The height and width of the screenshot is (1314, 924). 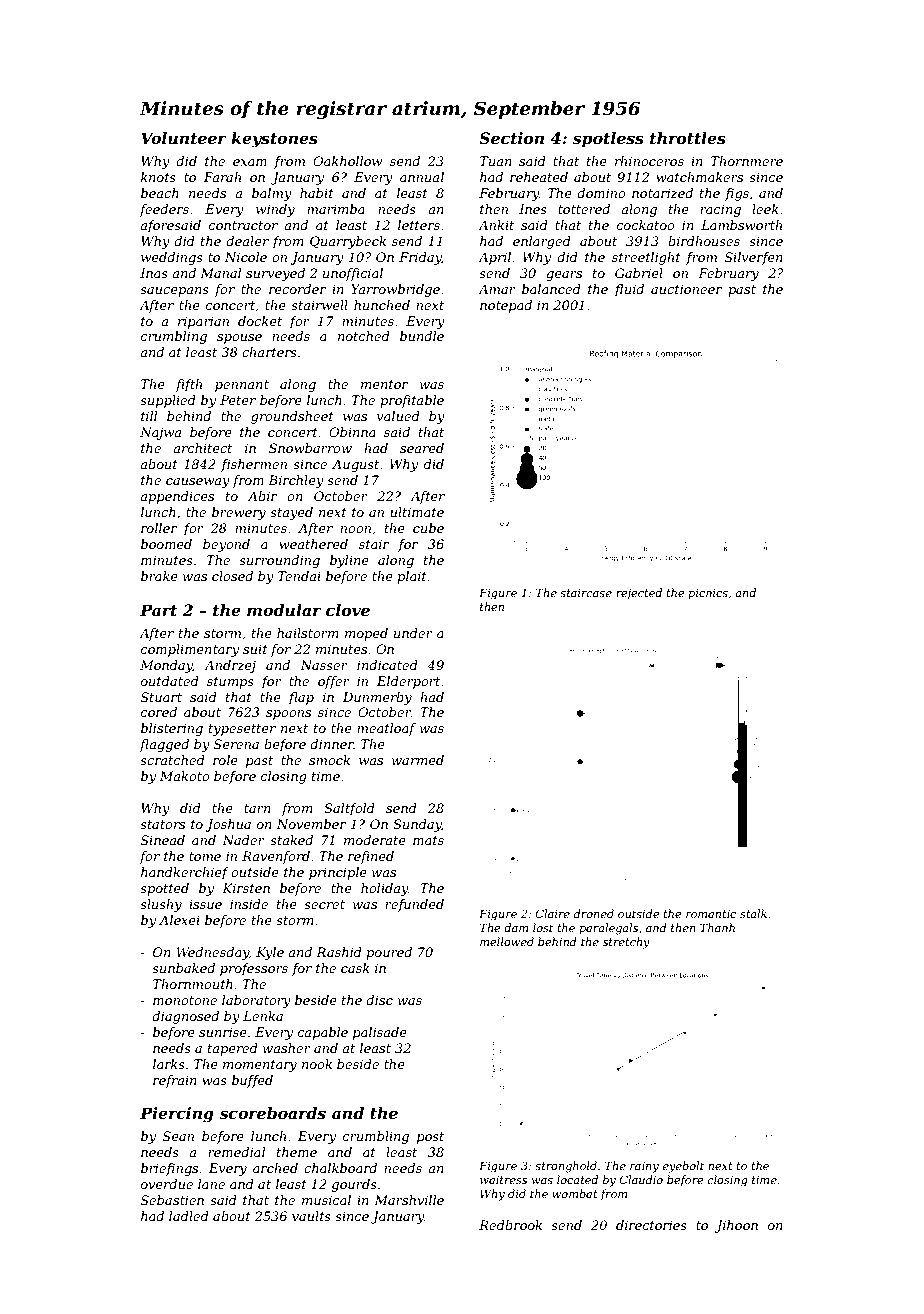 What do you see at coordinates (188, 385) in the screenshot?
I see `fifth` at bounding box center [188, 385].
